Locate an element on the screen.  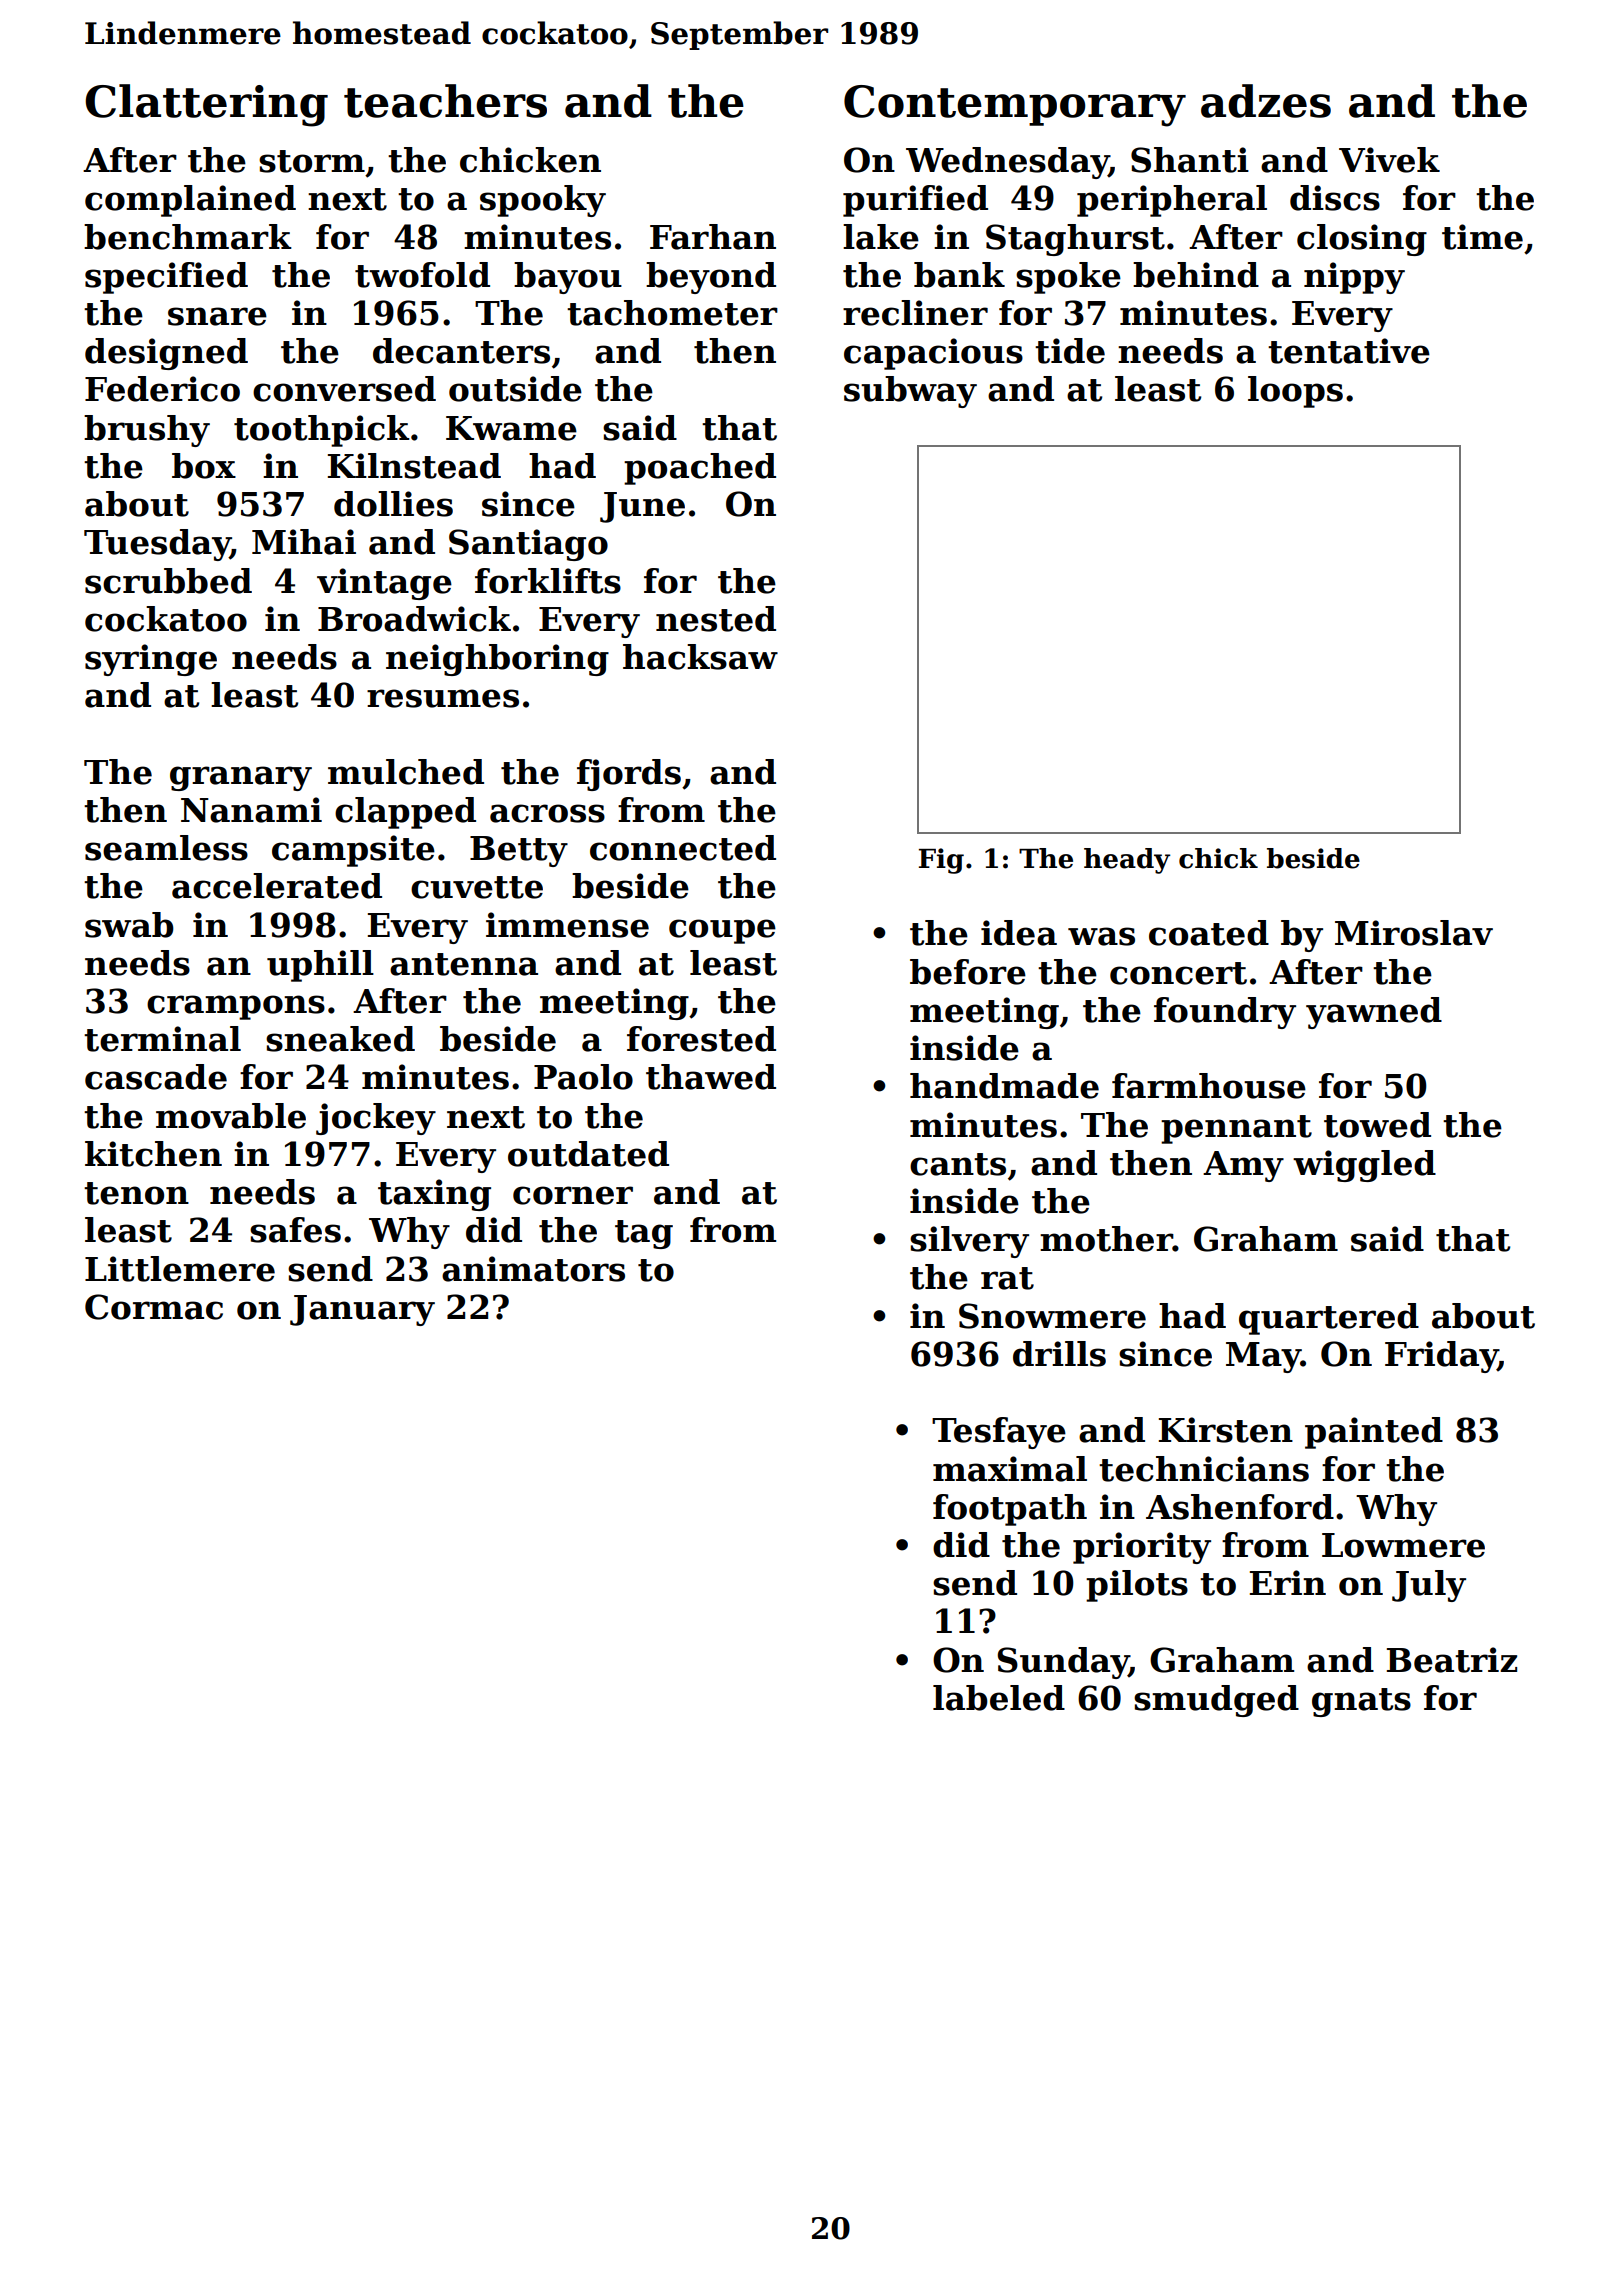
July is located at coordinates (1429, 1586).
